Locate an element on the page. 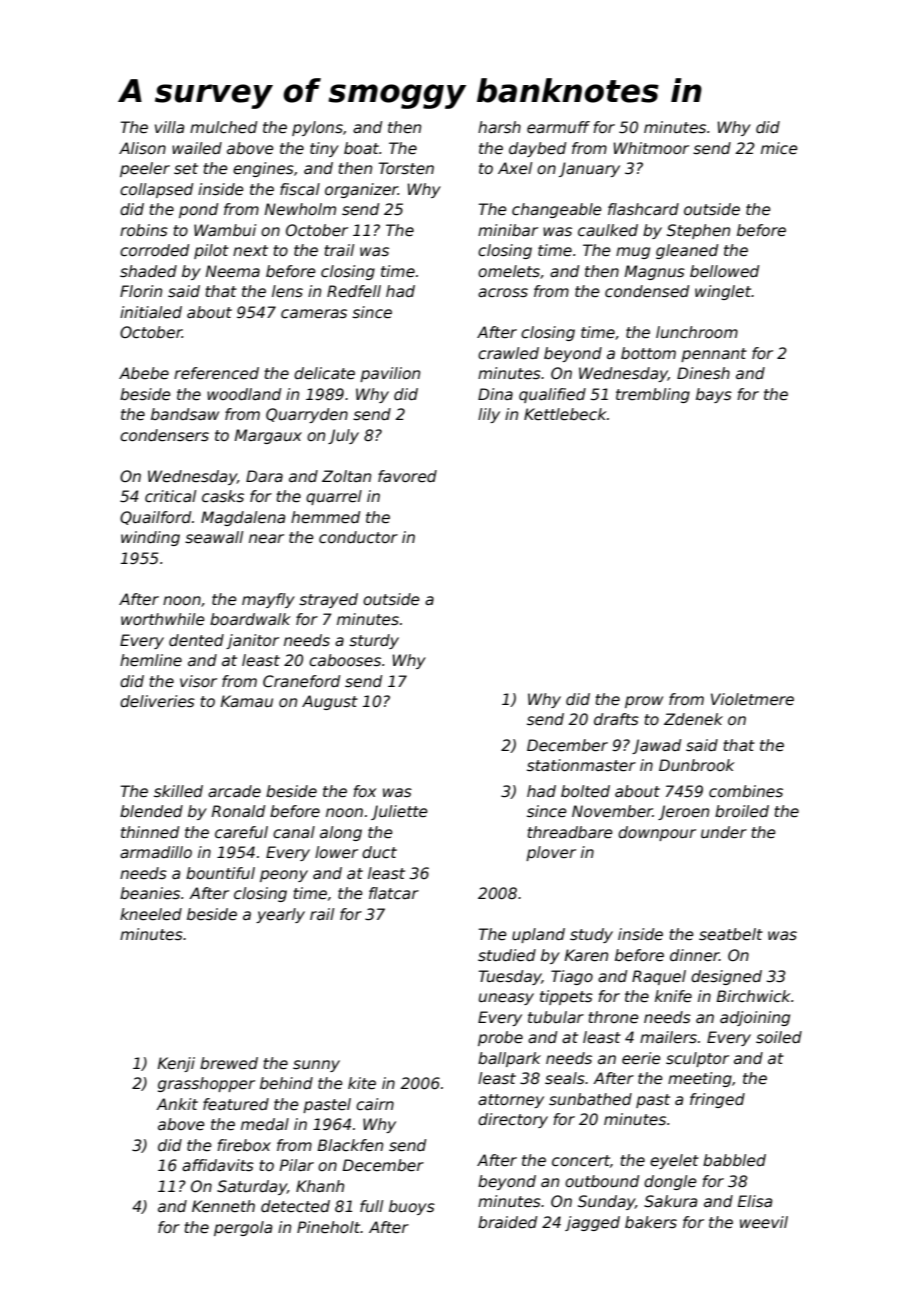 This page has width=924, height=1308. study is located at coordinates (591, 935).
